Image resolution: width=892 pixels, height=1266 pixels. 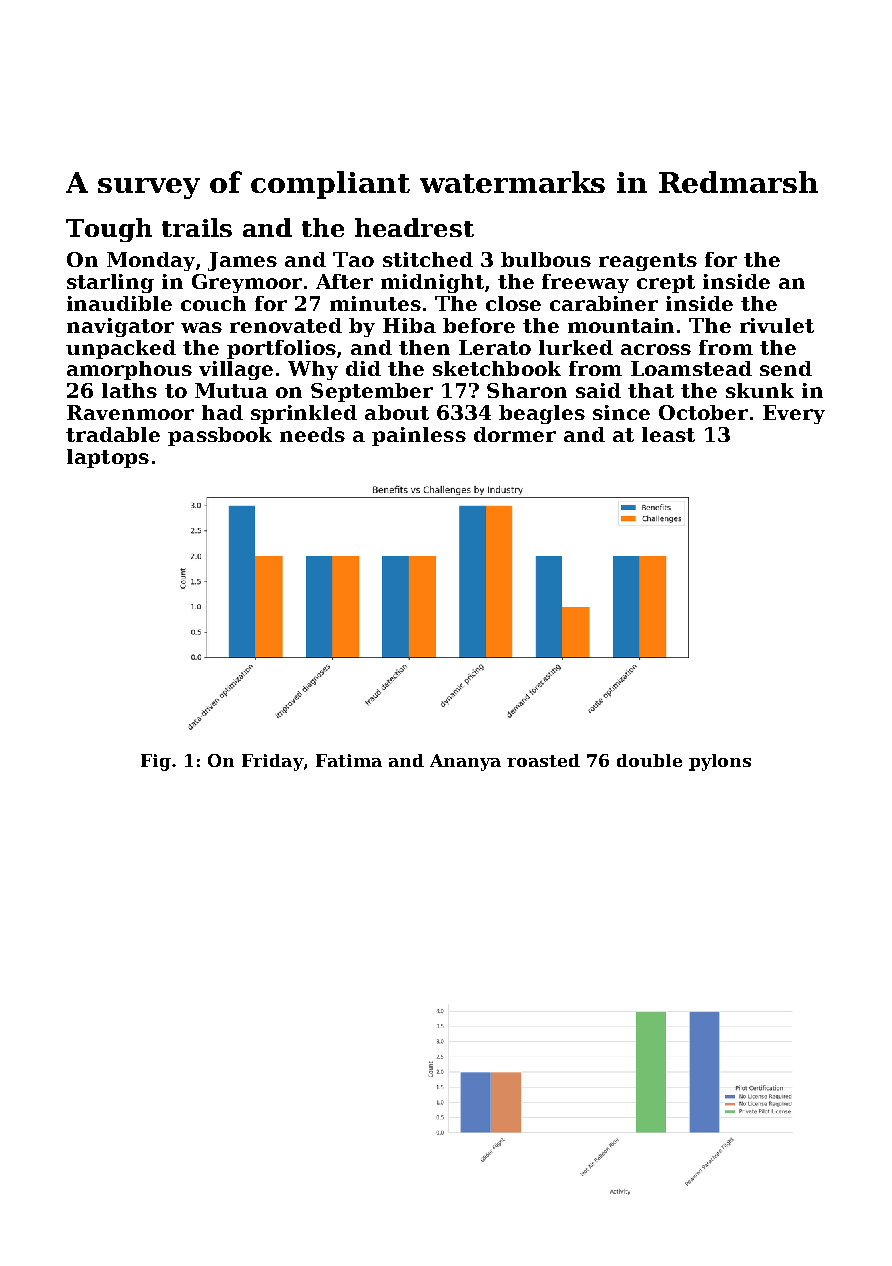 I want to click on James, so click(x=242, y=261).
